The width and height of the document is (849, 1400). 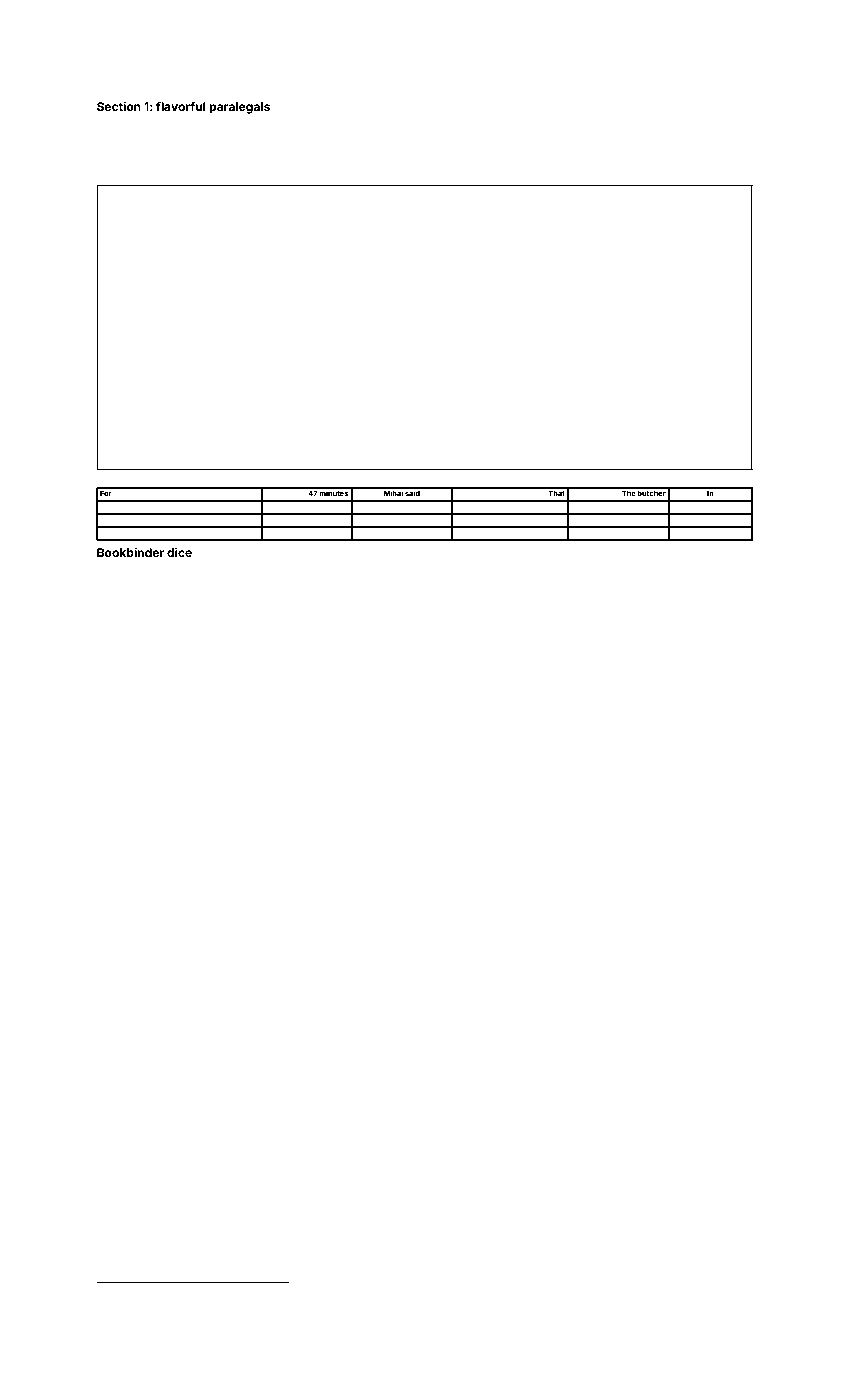 What do you see at coordinates (236, 174) in the document?
I see `reviewed` at bounding box center [236, 174].
